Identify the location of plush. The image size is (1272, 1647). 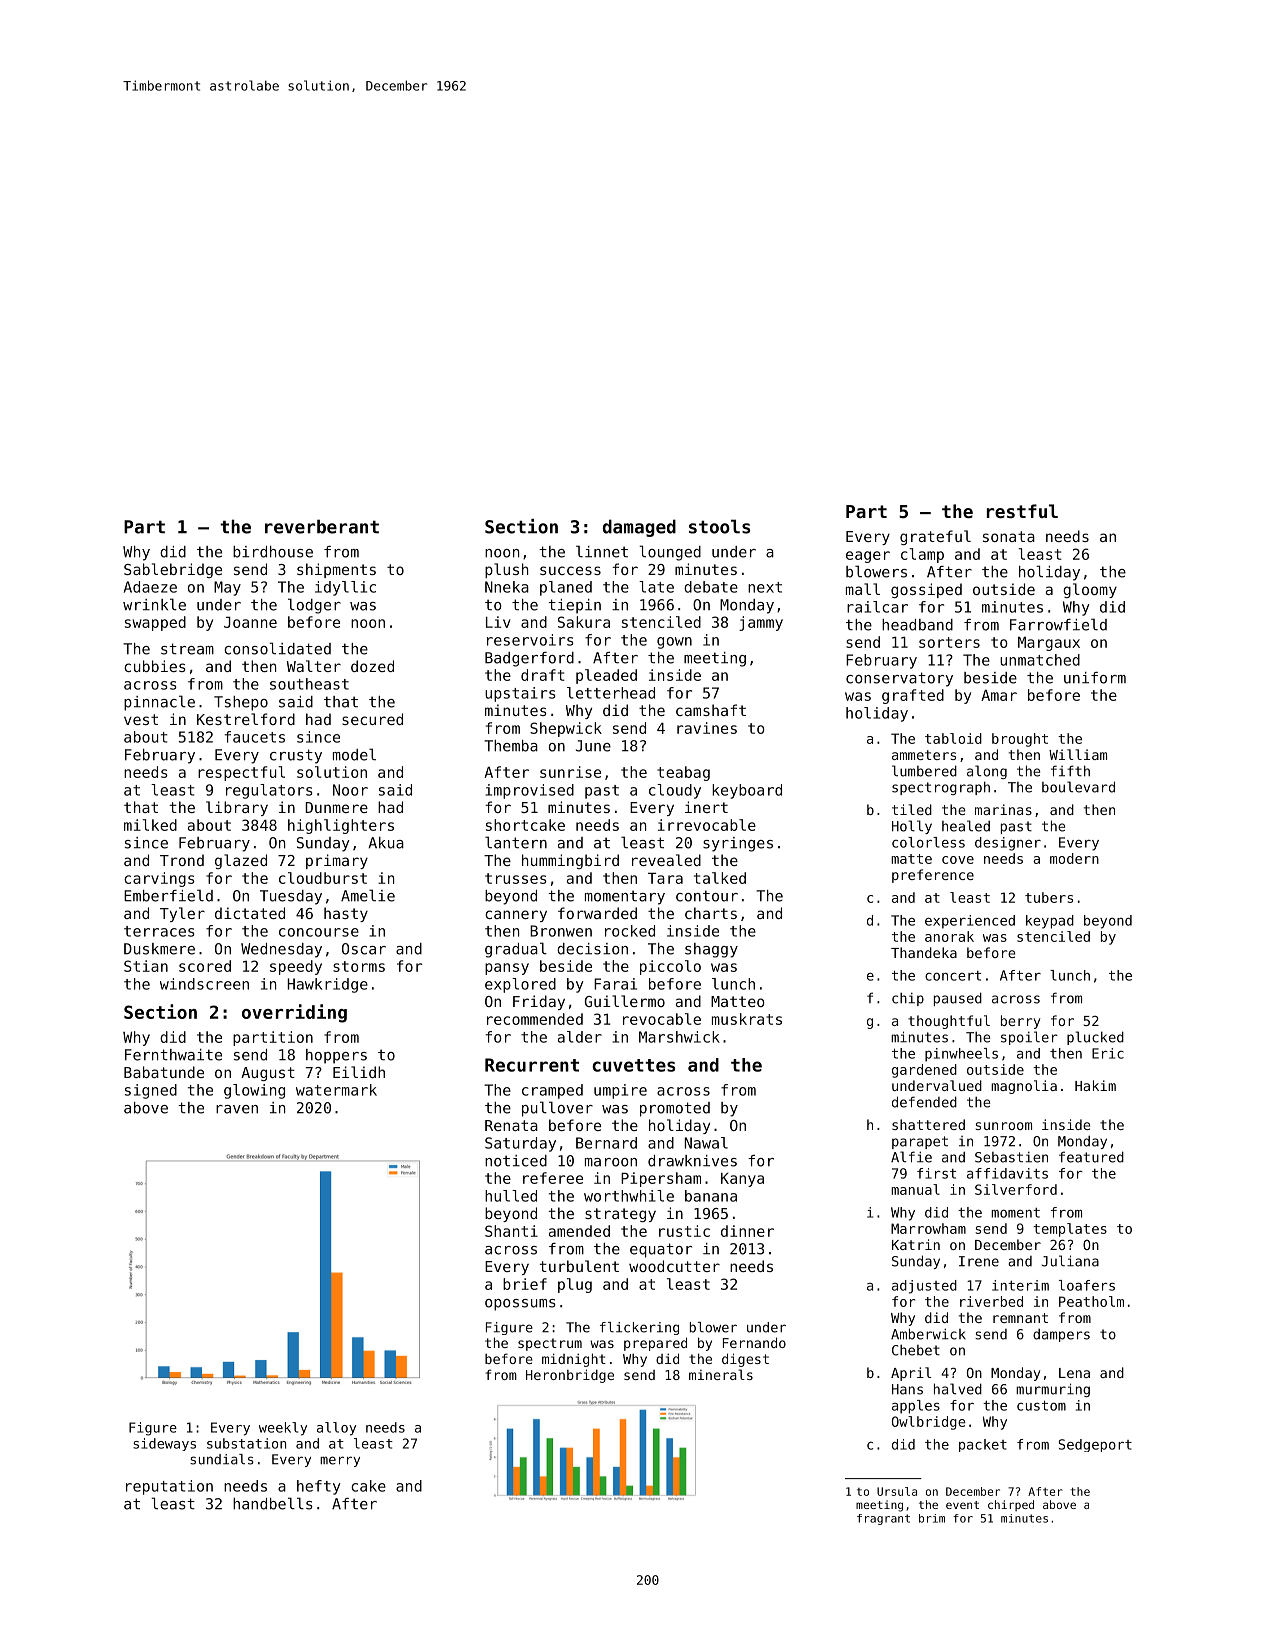
(506, 570).
